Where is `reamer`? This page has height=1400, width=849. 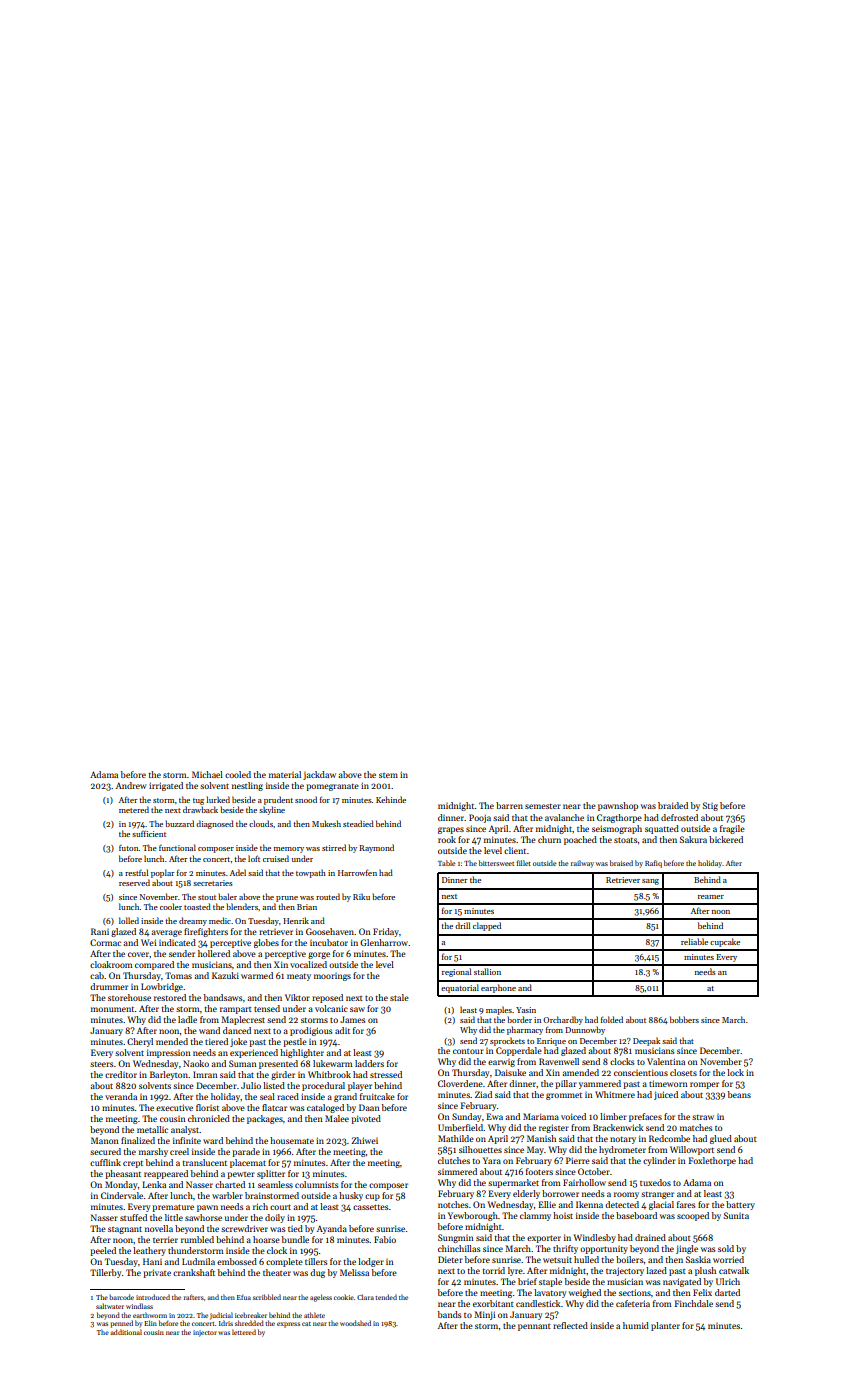
reamer is located at coordinates (711, 897).
